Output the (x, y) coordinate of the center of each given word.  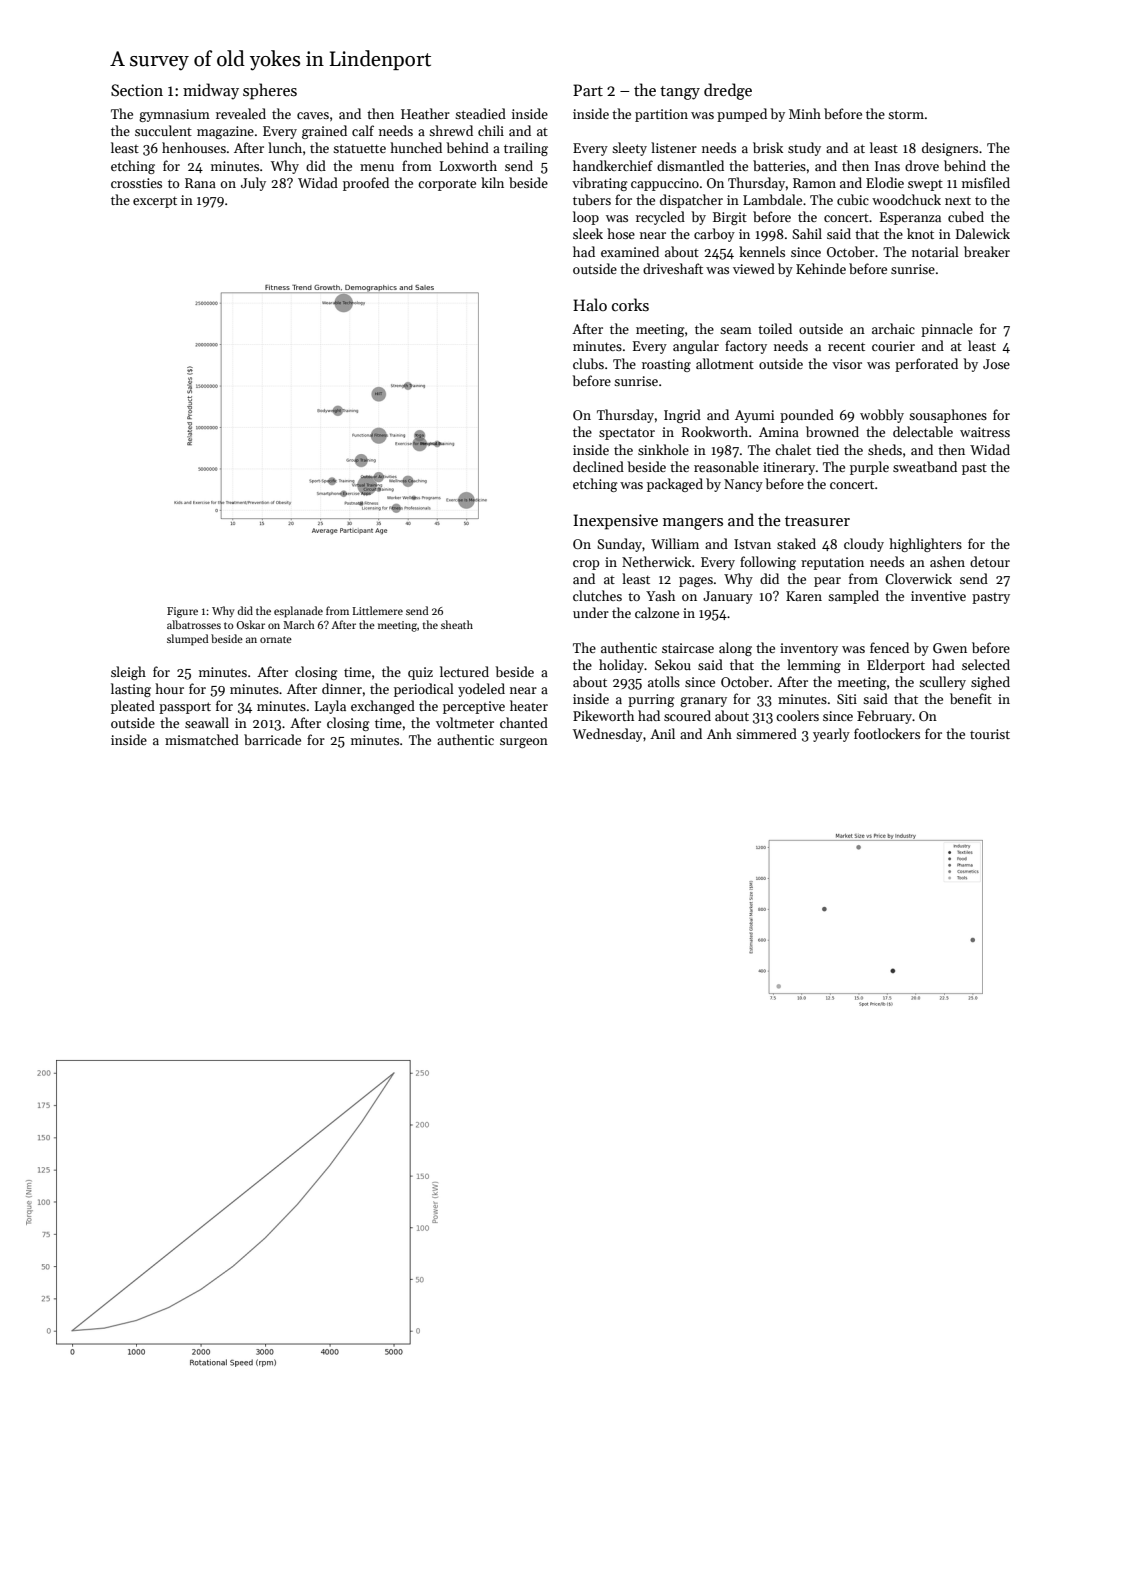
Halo (590, 304)
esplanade (298, 612)
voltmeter (465, 722)
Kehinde (821, 268)
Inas (887, 166)
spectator (627, 434)
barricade (272, 739)
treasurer (817, 521)
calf (363, 130)
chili (491, 130)
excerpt (155, 202)
